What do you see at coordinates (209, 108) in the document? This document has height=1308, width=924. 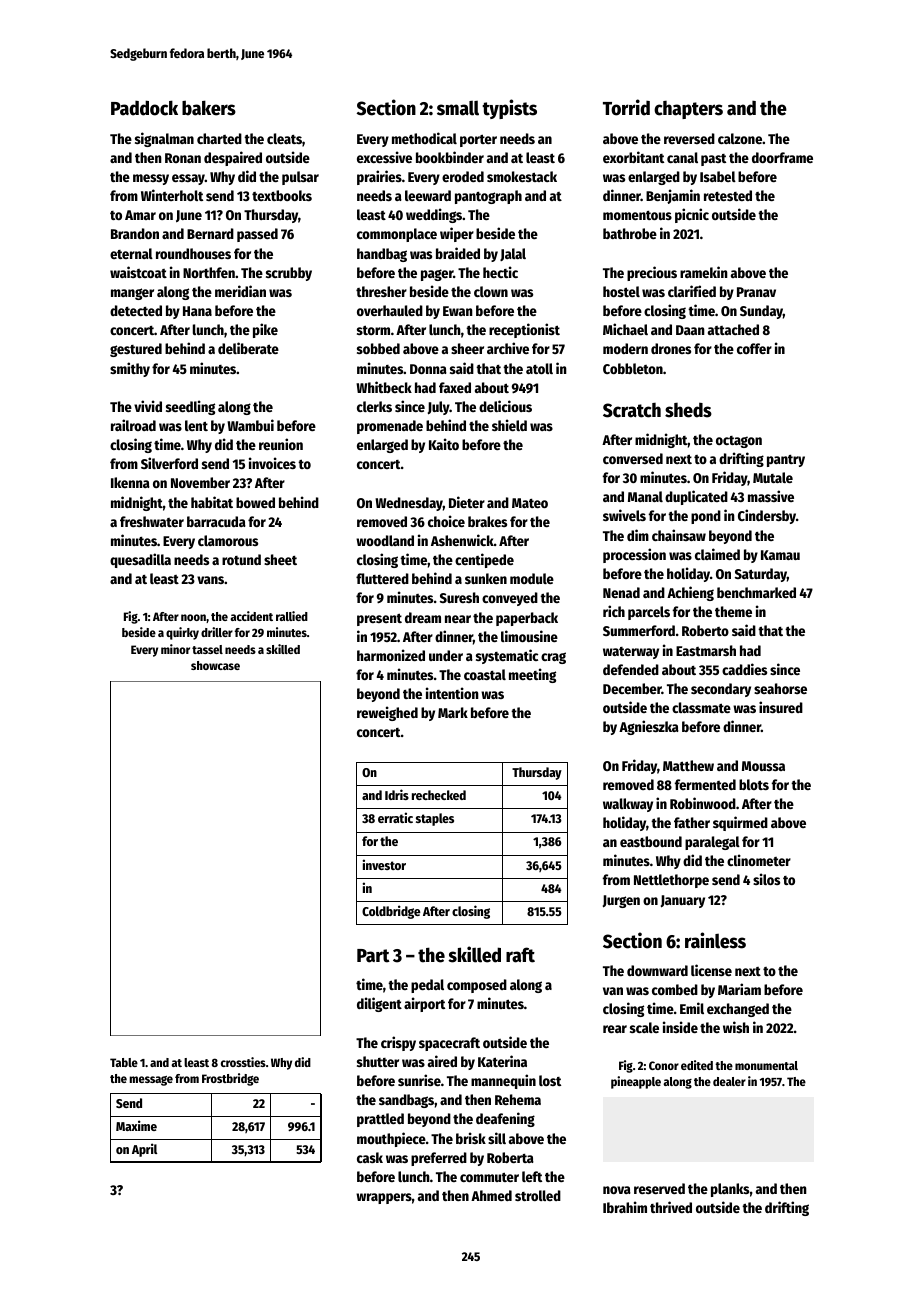 I see `bakers` at bounding box center [209, 108].
